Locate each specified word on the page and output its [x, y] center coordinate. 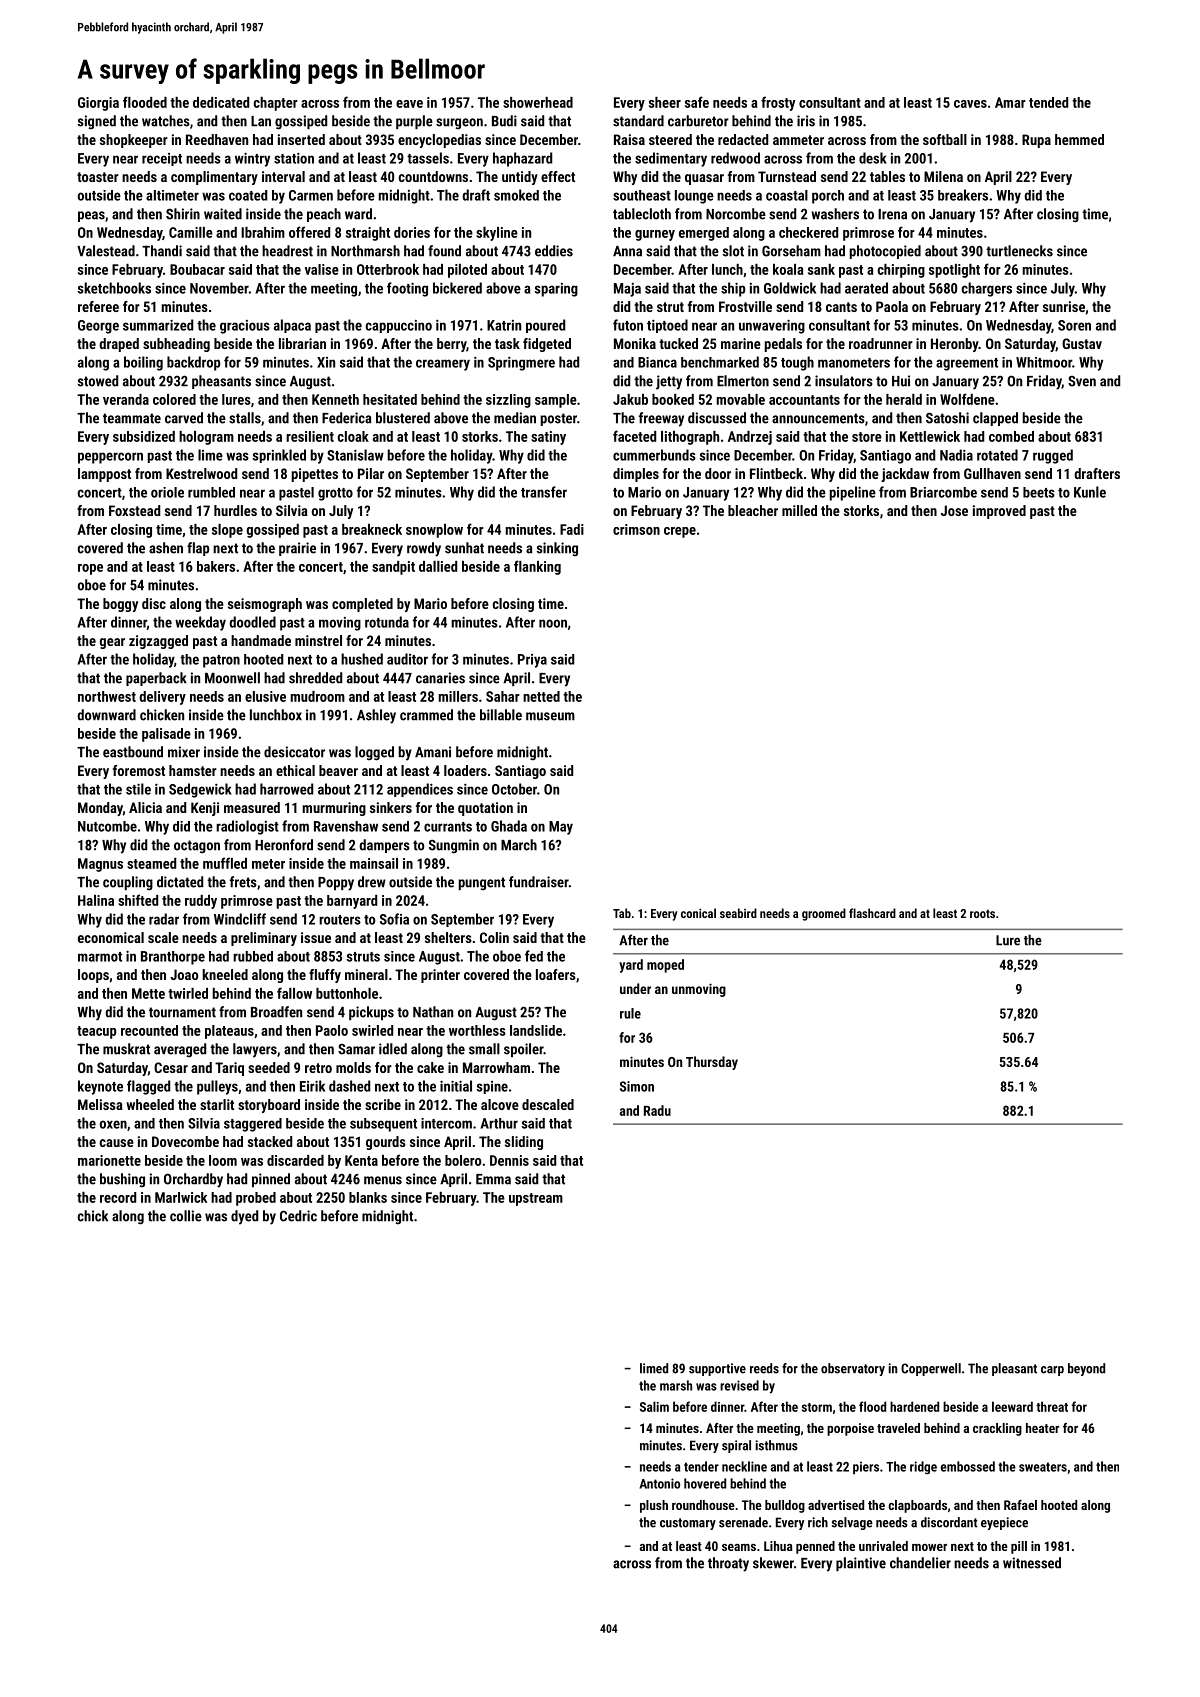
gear [112, 643]
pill [1019, 1547]
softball [945, 139]
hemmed [1079, 139]
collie [186, 1216]
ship [733, 289]
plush [654, 1506]
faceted [634, 436]
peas [91, 216]
